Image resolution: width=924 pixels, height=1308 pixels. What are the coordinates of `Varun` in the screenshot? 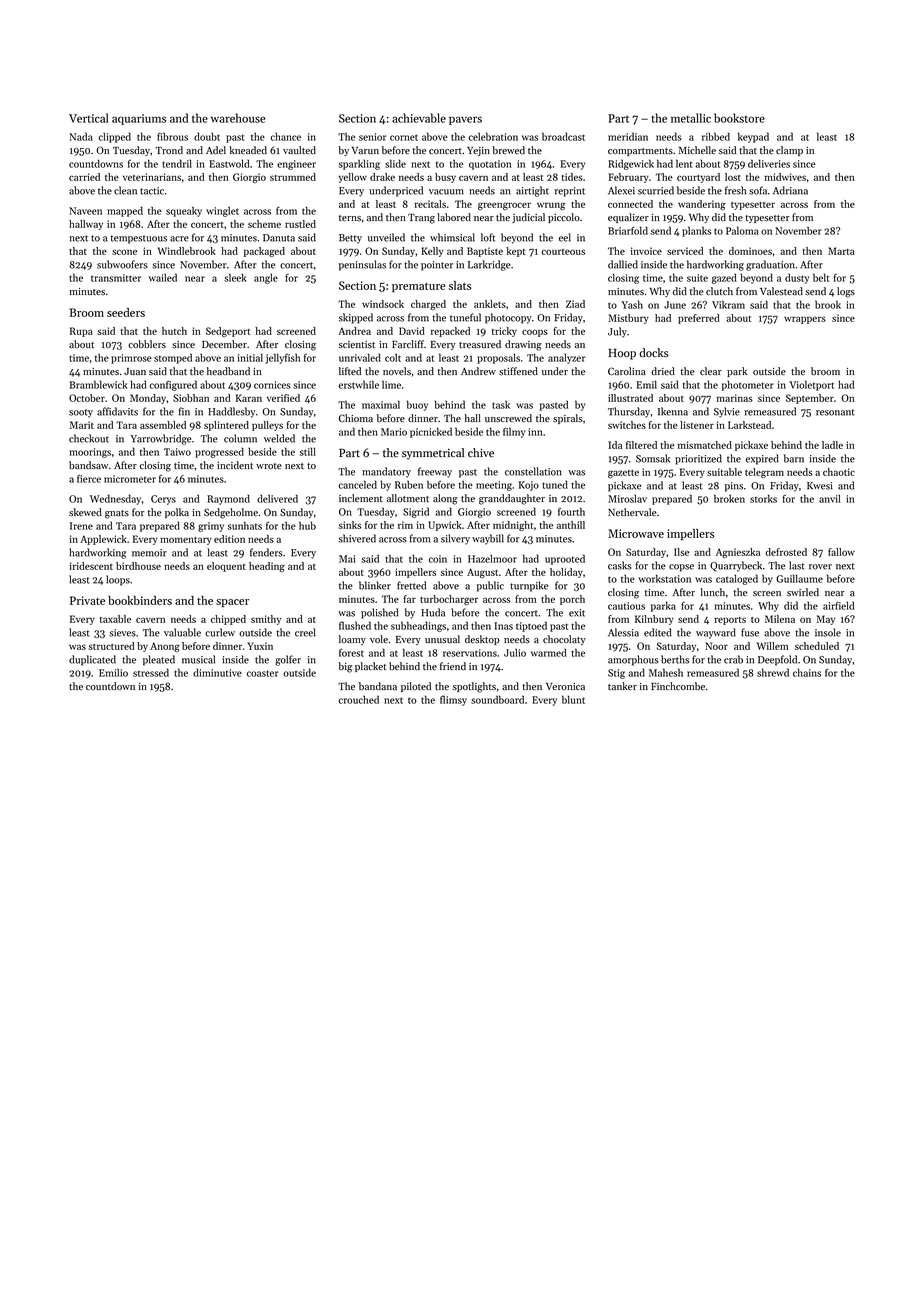 It's located at (365, 150).
